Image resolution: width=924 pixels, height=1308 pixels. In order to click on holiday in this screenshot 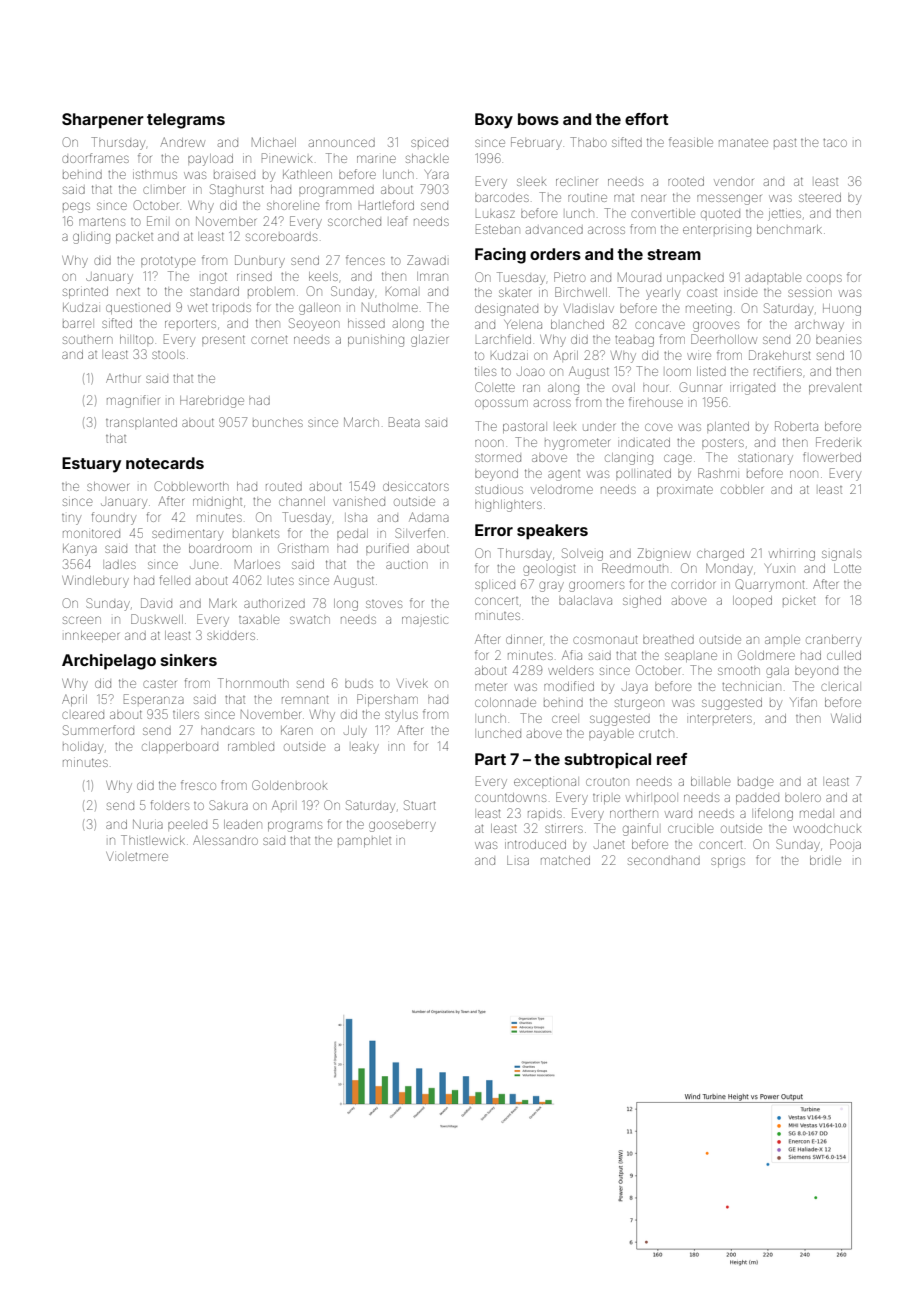, I will do `click(83, 748)`.
